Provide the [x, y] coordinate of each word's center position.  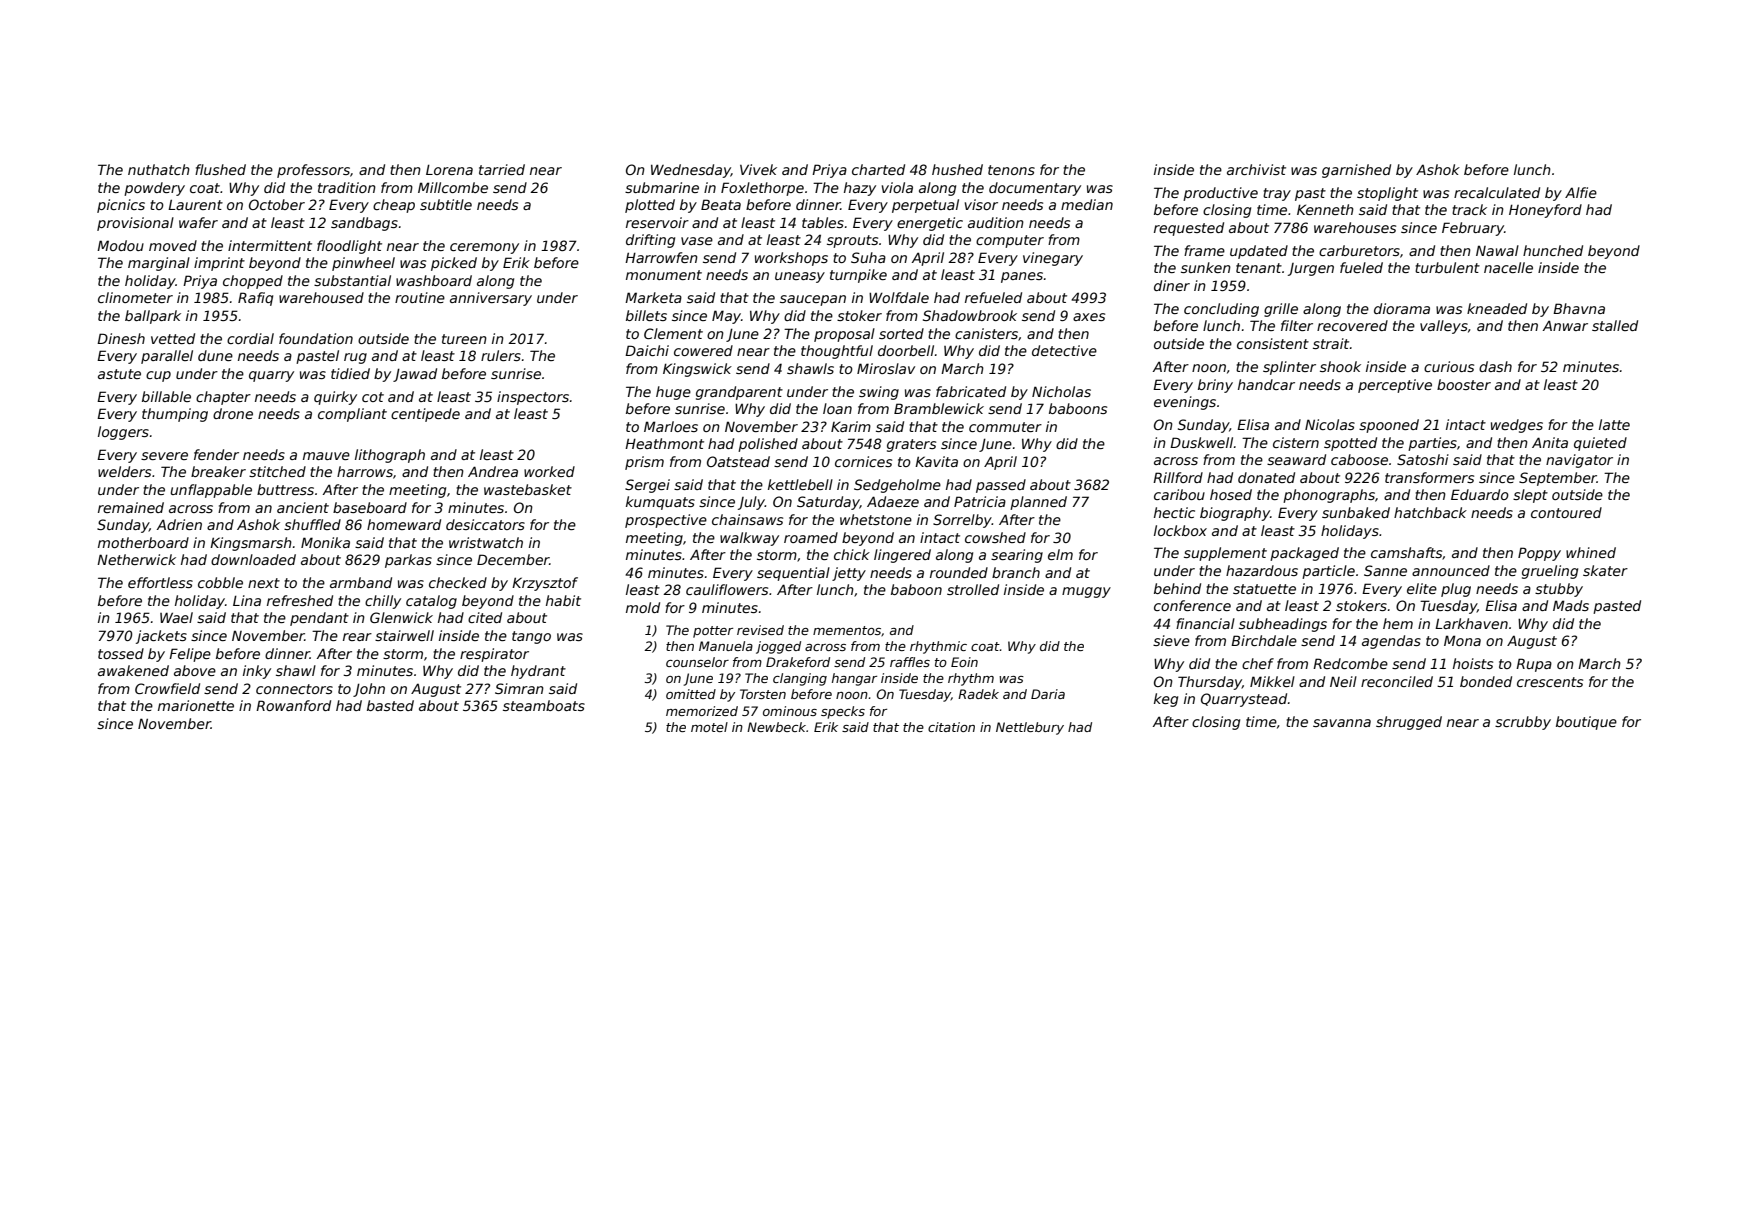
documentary [1035, 189]
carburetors [1359, 250]
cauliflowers [727, 589]
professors [313, 171]
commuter [1005, 427]
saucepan [813, 300]
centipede [425, 415]
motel [709, 727]
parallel [167, 357]
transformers [1429, 477]
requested [1189, 229]
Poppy [1539, 554]
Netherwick [136, 559]
